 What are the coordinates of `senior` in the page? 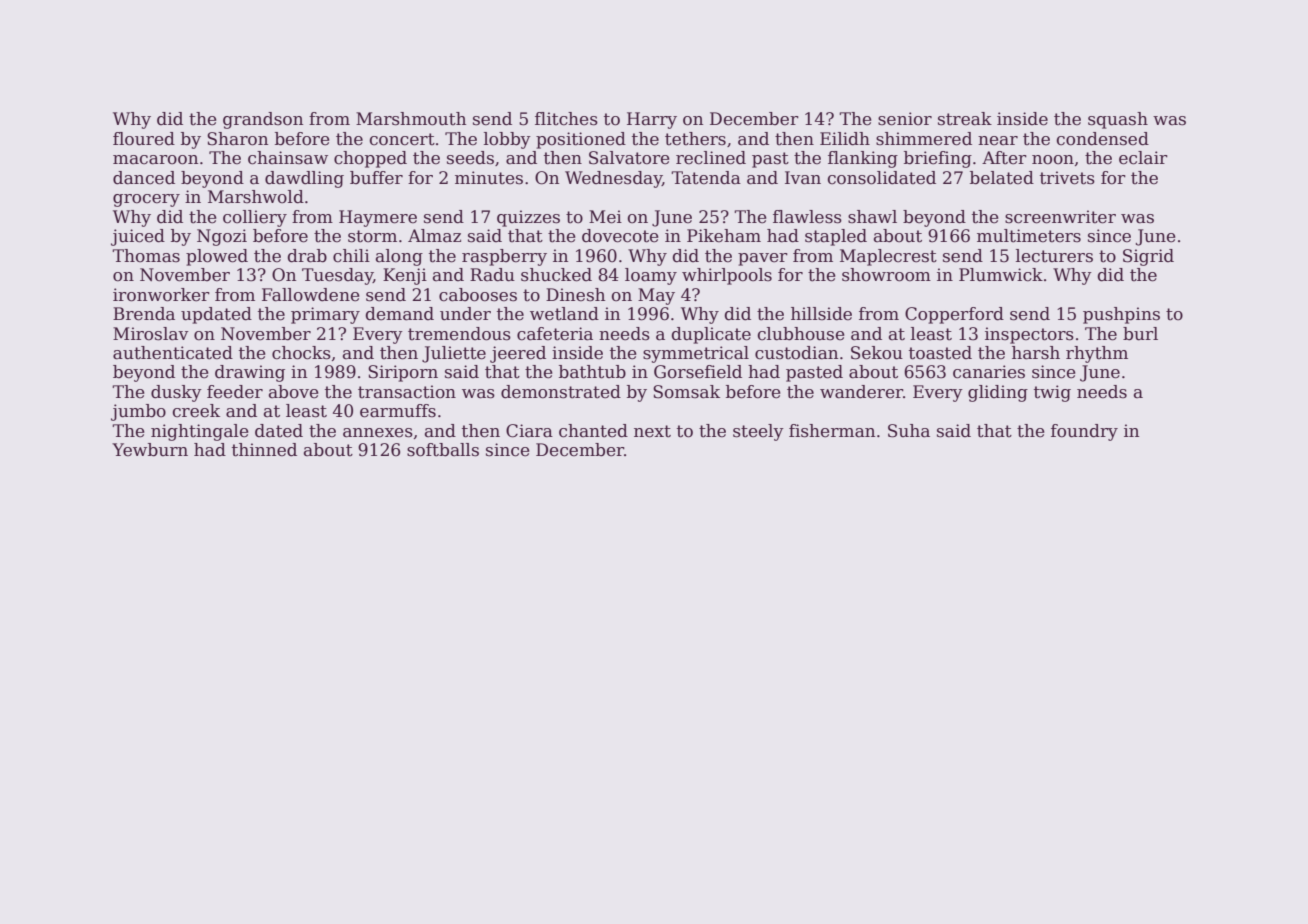 It's located at (905, 119).
